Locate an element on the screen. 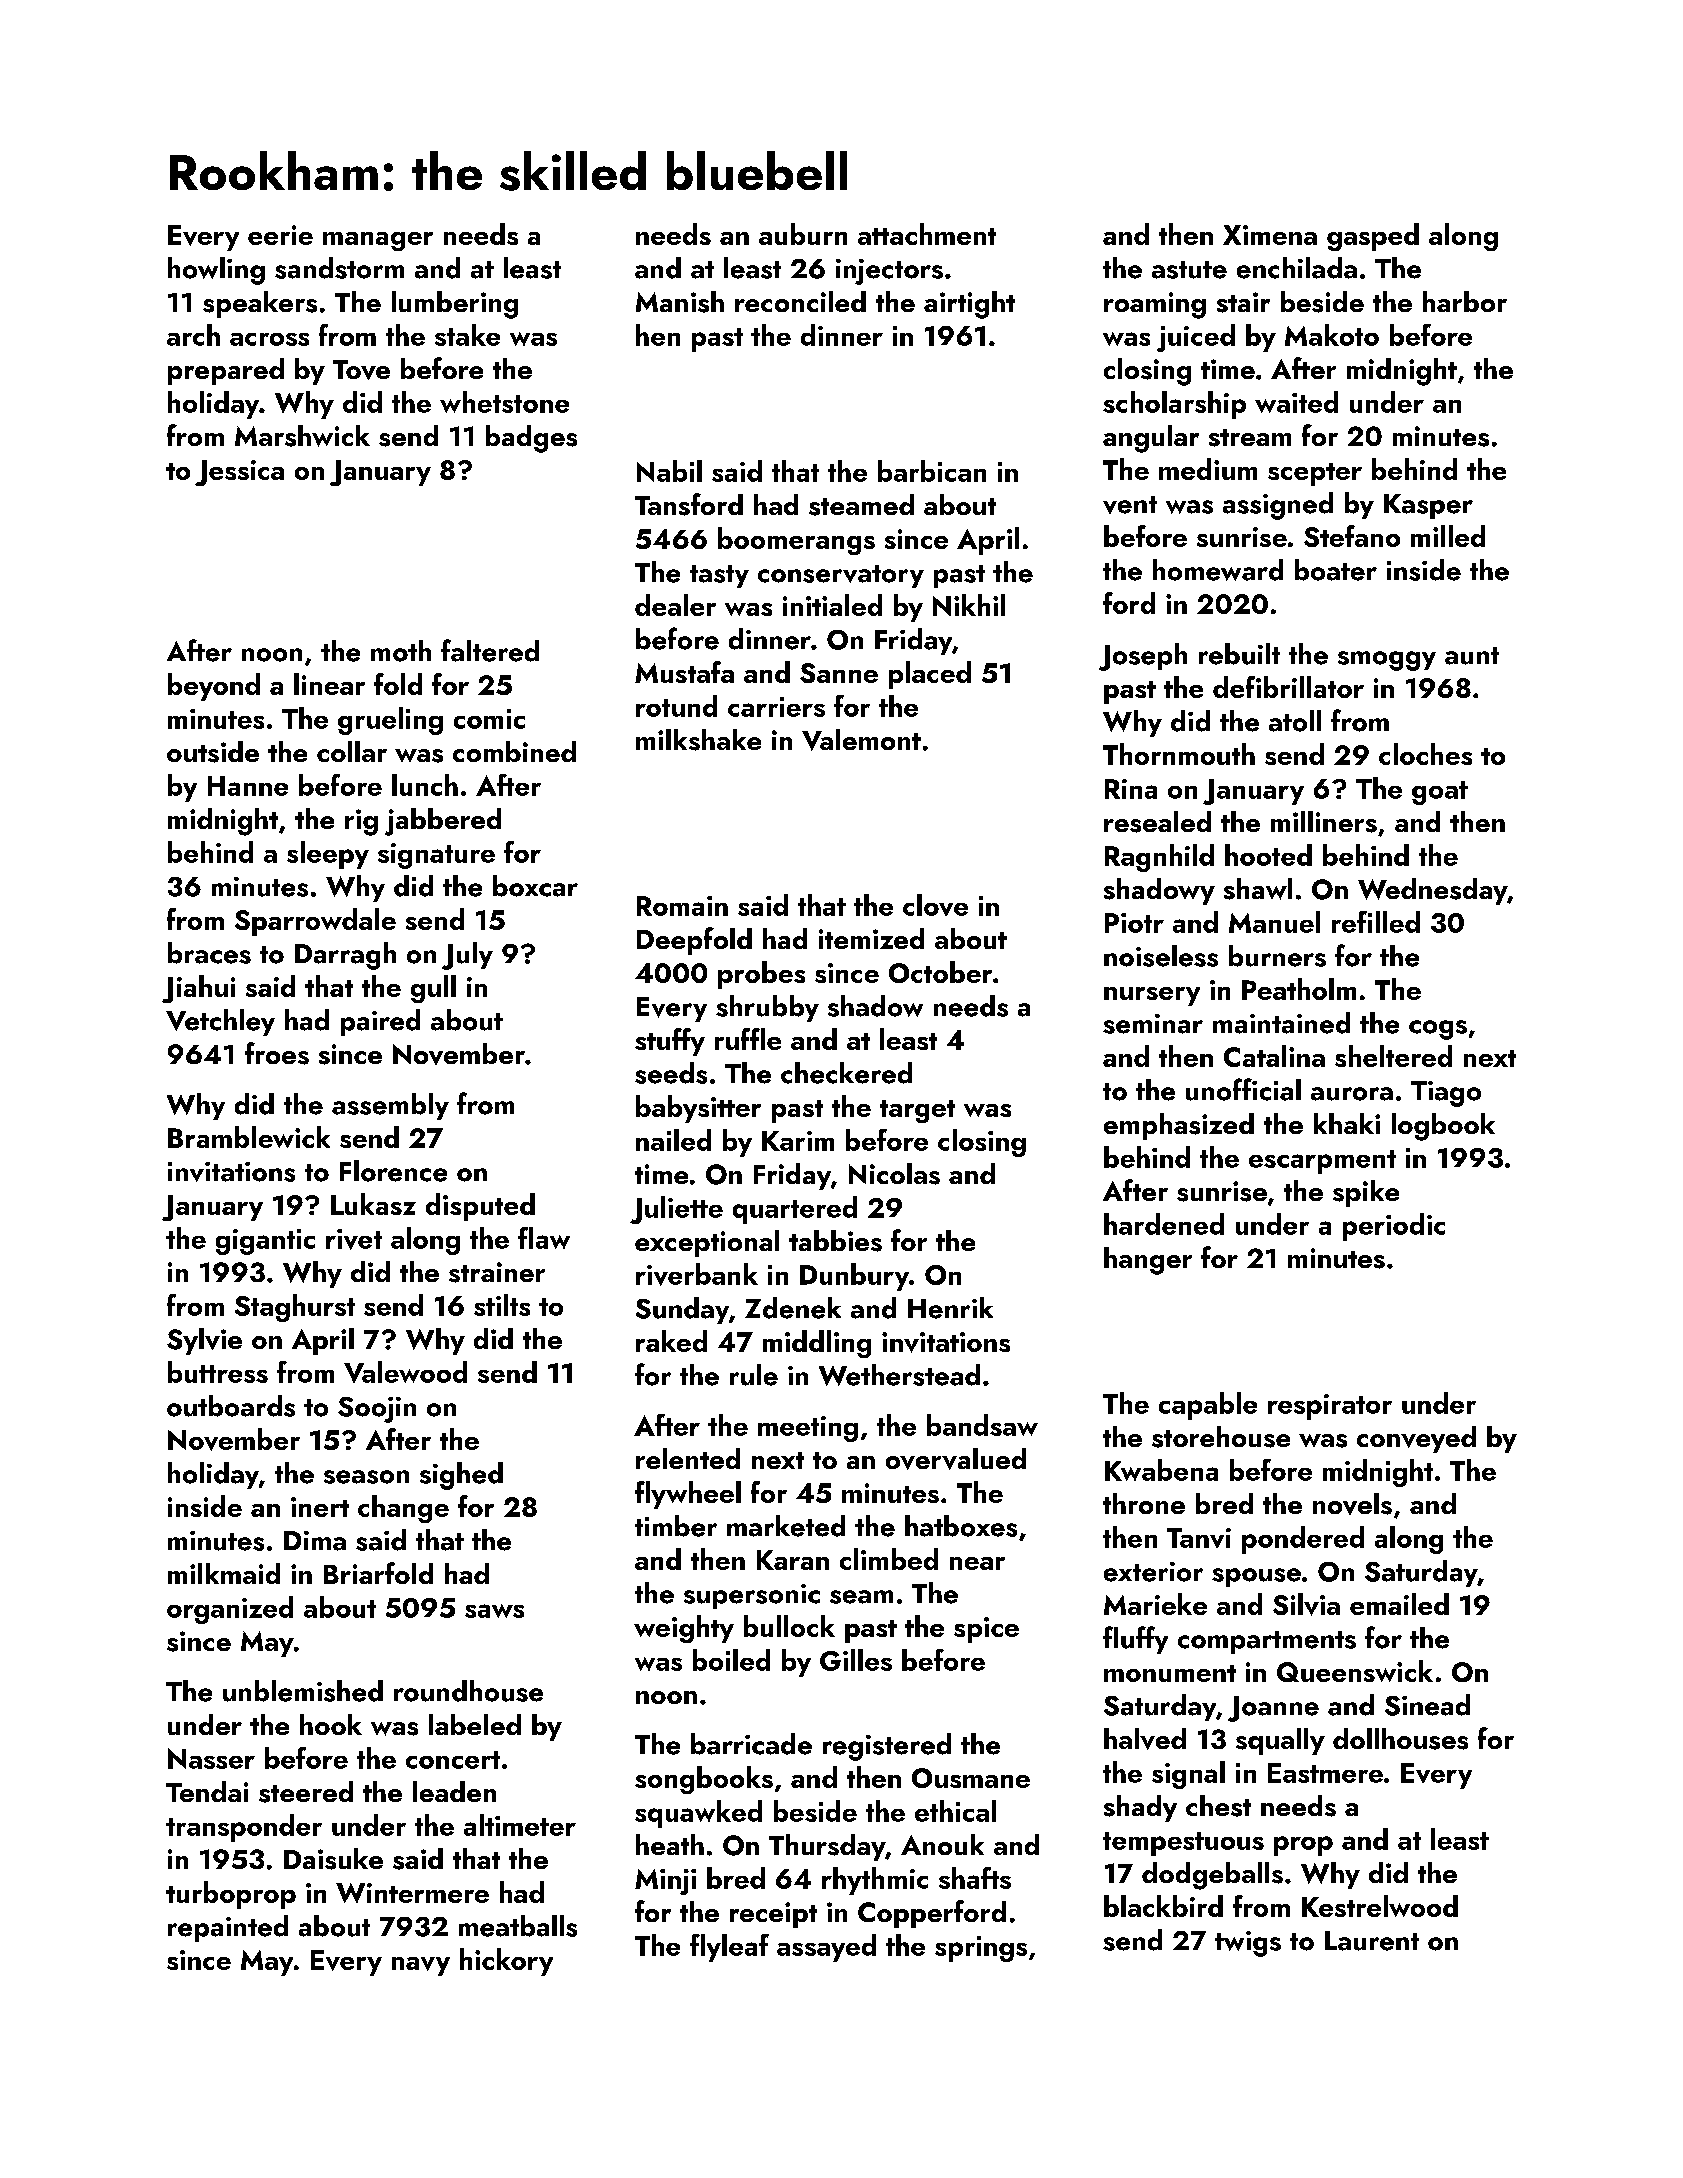 This screenshot has height=2178, width=1683. spice is located at coordinates (986, 1630).
